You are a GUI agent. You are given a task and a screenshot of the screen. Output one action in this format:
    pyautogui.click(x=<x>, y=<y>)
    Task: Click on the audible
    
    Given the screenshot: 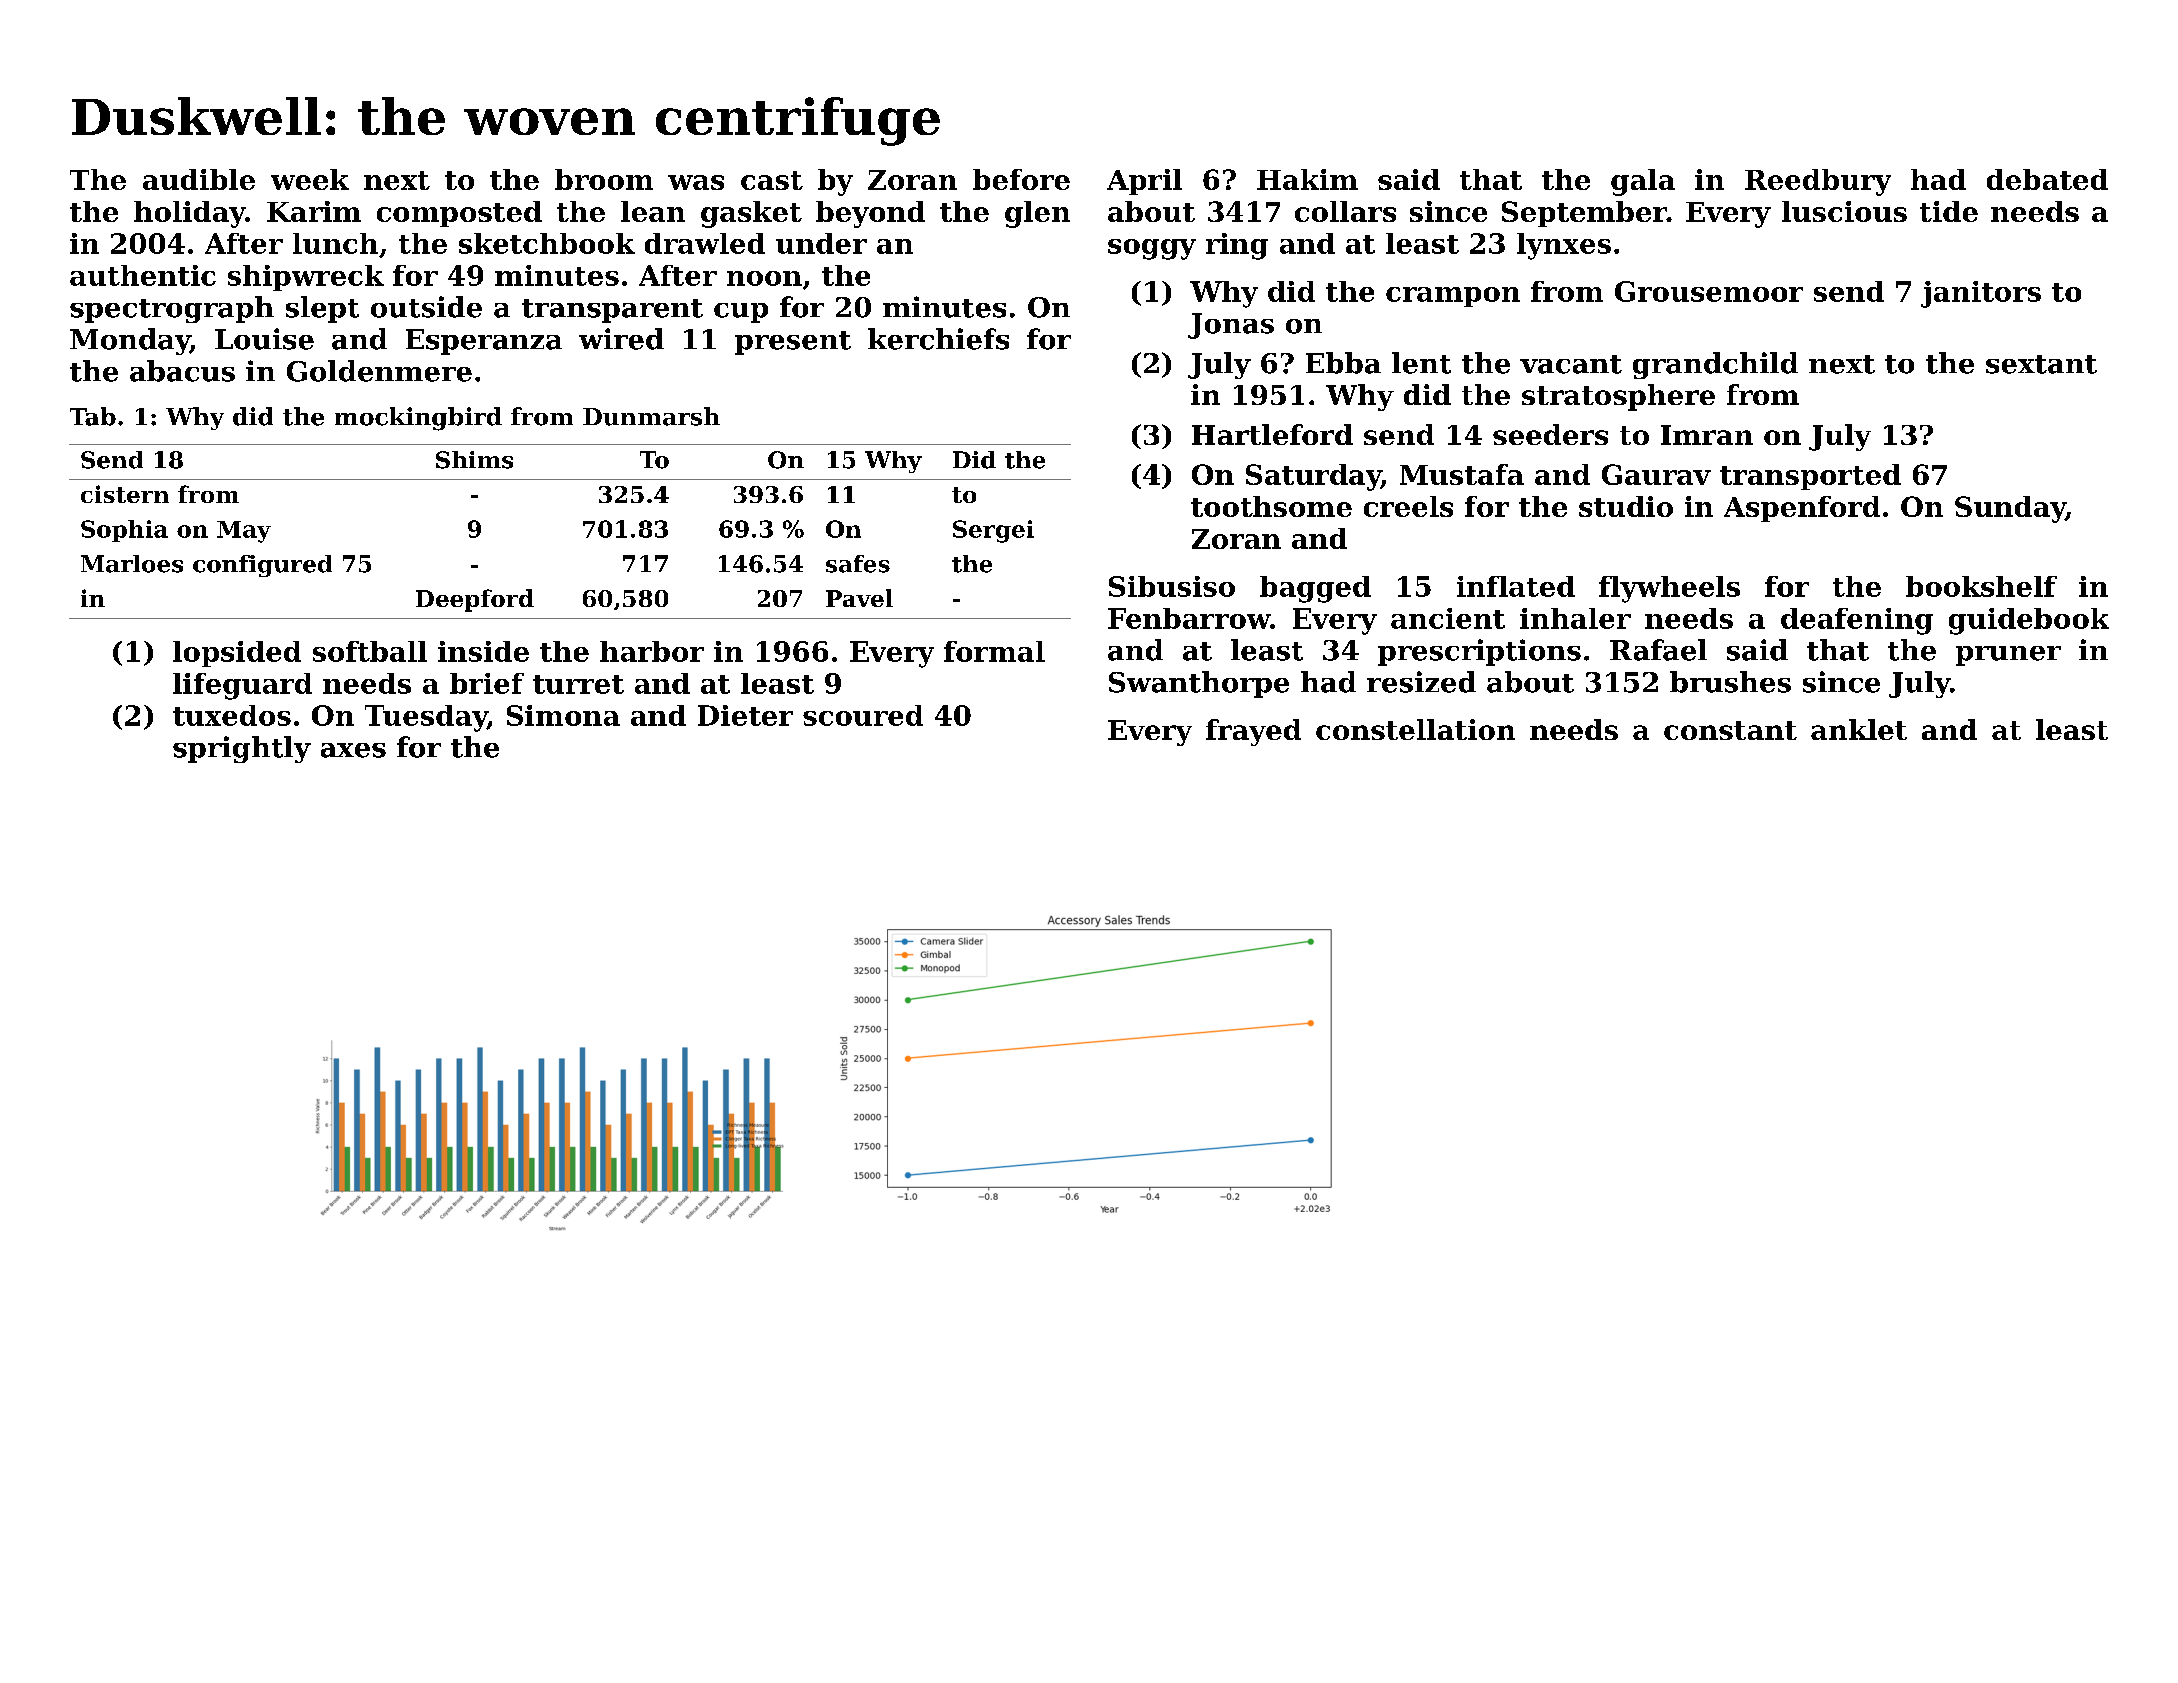 What is the action you would take?
    pyautogui.click(x=199, y=179)
